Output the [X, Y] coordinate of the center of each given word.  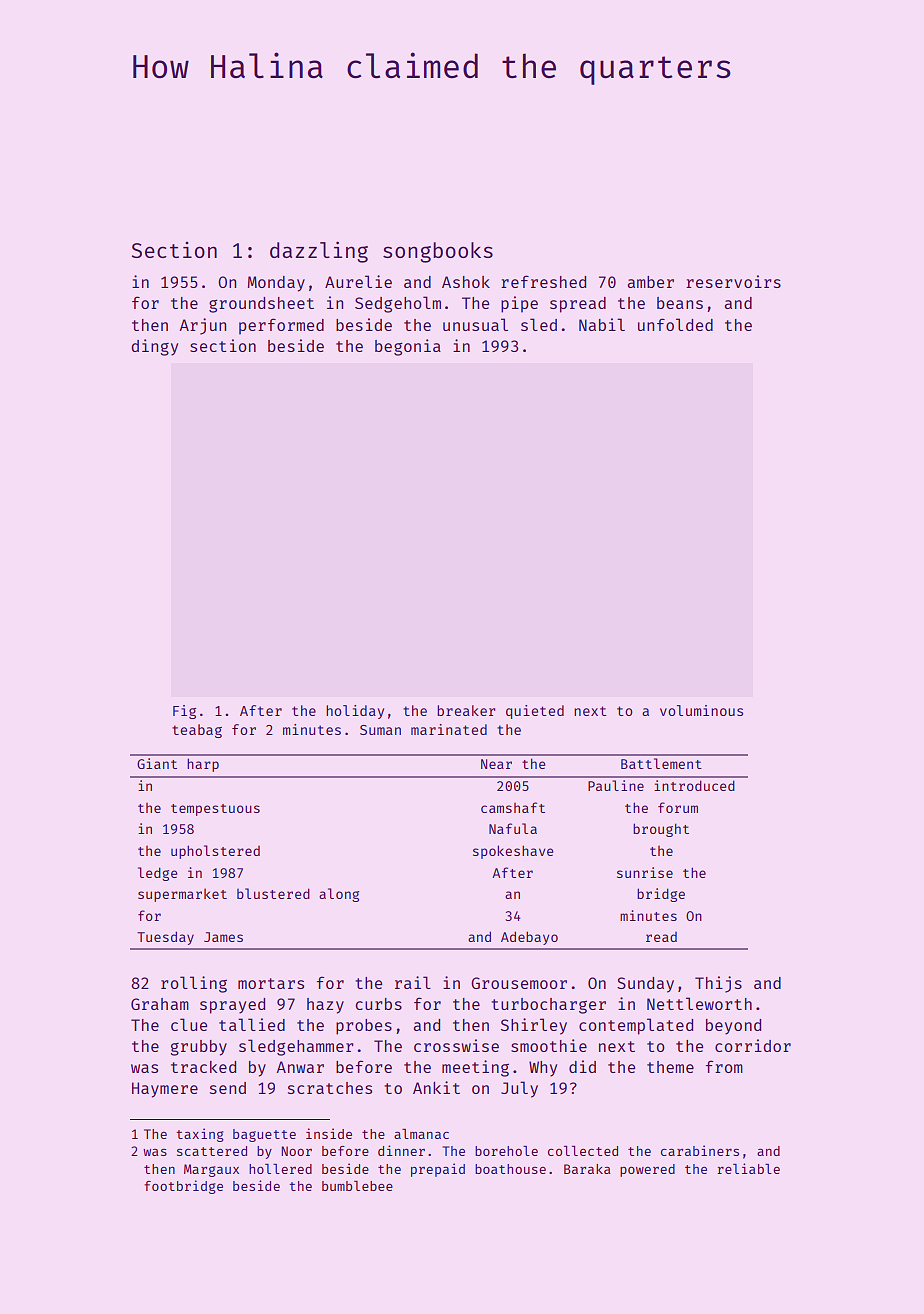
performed [281, 326]
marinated [449, 729]
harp [203, 765]
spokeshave [513, 852]
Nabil [602, 324]
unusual [475, 324]
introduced [694, 785]
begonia [408, 347]
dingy [154, 347]
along [339, 895]
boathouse [510, 1169]
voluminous [701, 710]
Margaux [211, 1170]
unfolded [675, 324]
